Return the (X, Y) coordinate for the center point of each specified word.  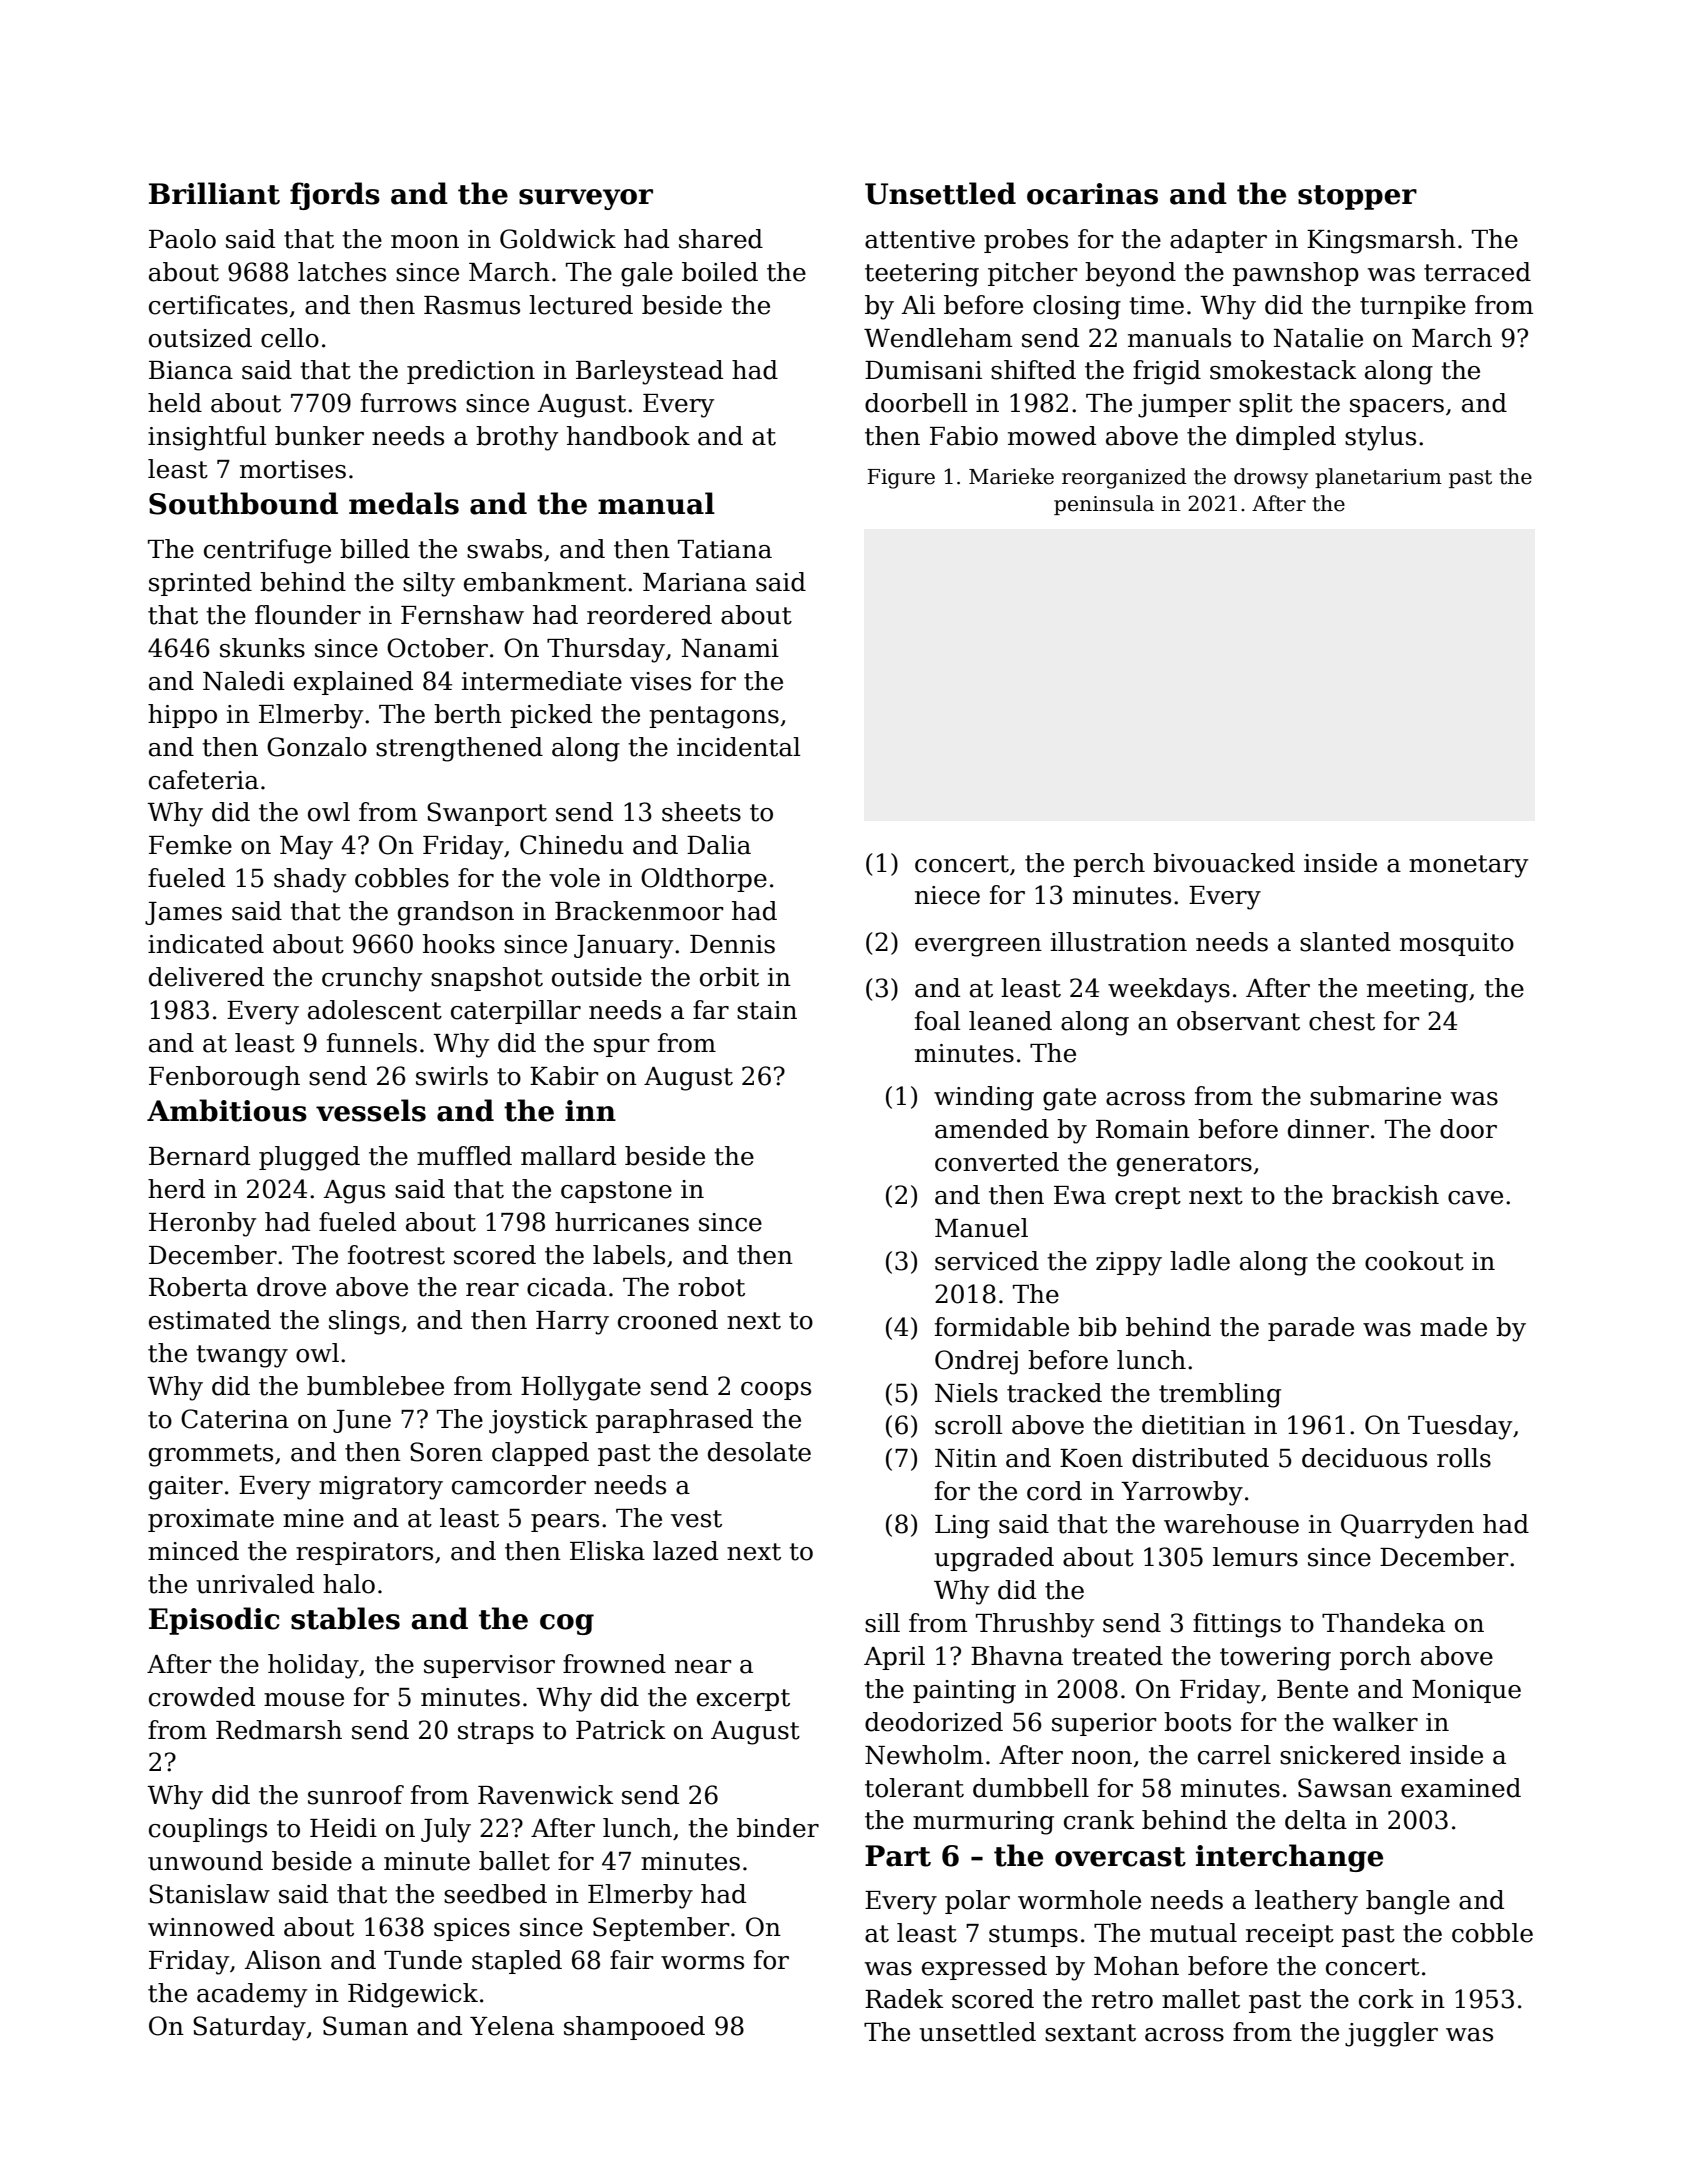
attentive (920, 239)
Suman (365, 2026)
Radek (904, 1999)
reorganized (1124, 478)
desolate (759, 1452)
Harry (572, 1323)
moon (425, 242)
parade (1311, 1329)
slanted (1345, 942)
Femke (190, 845)
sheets (701, 812)
